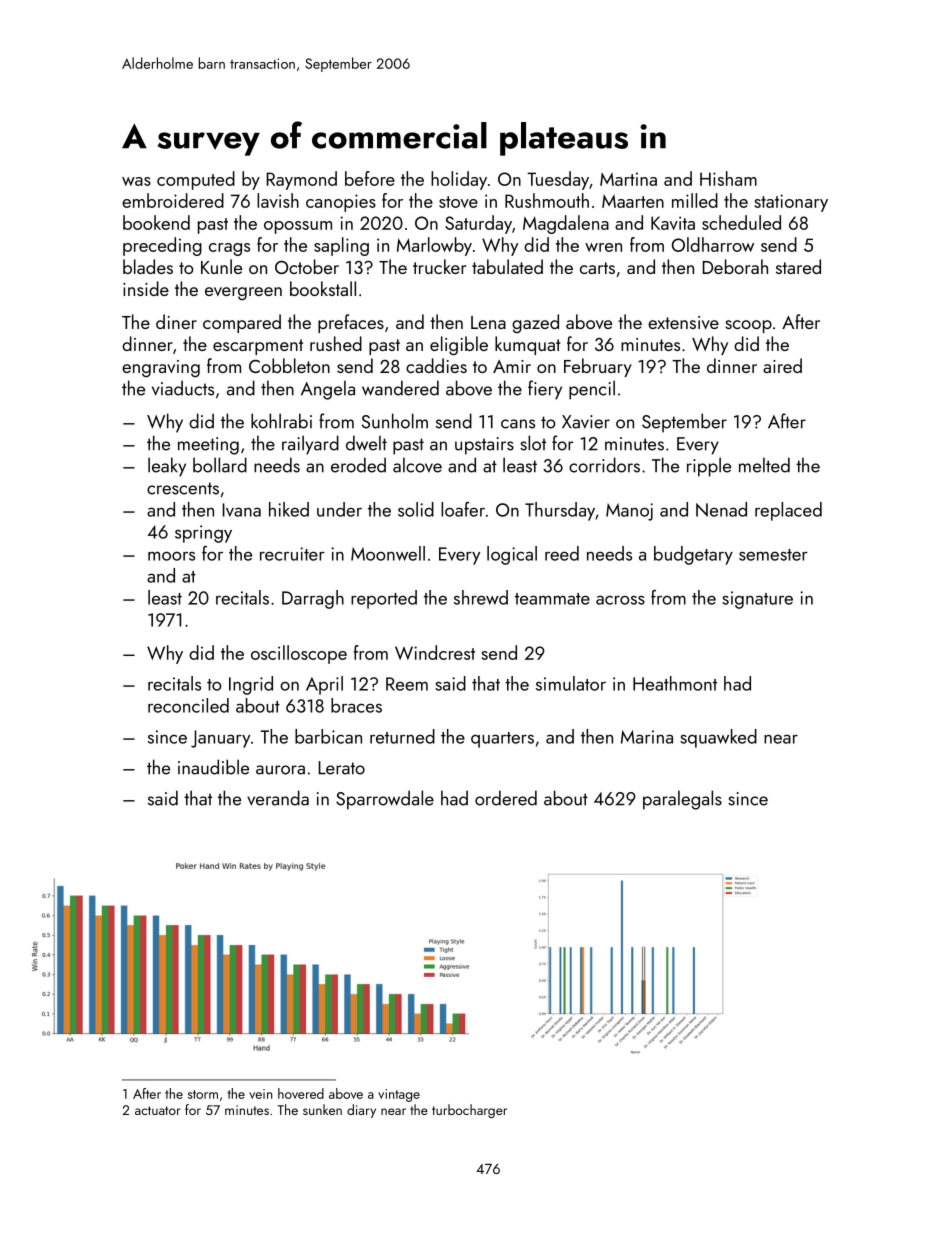 This page has height=1233, width=952. I want to click on storm, so click(203, 1094).
